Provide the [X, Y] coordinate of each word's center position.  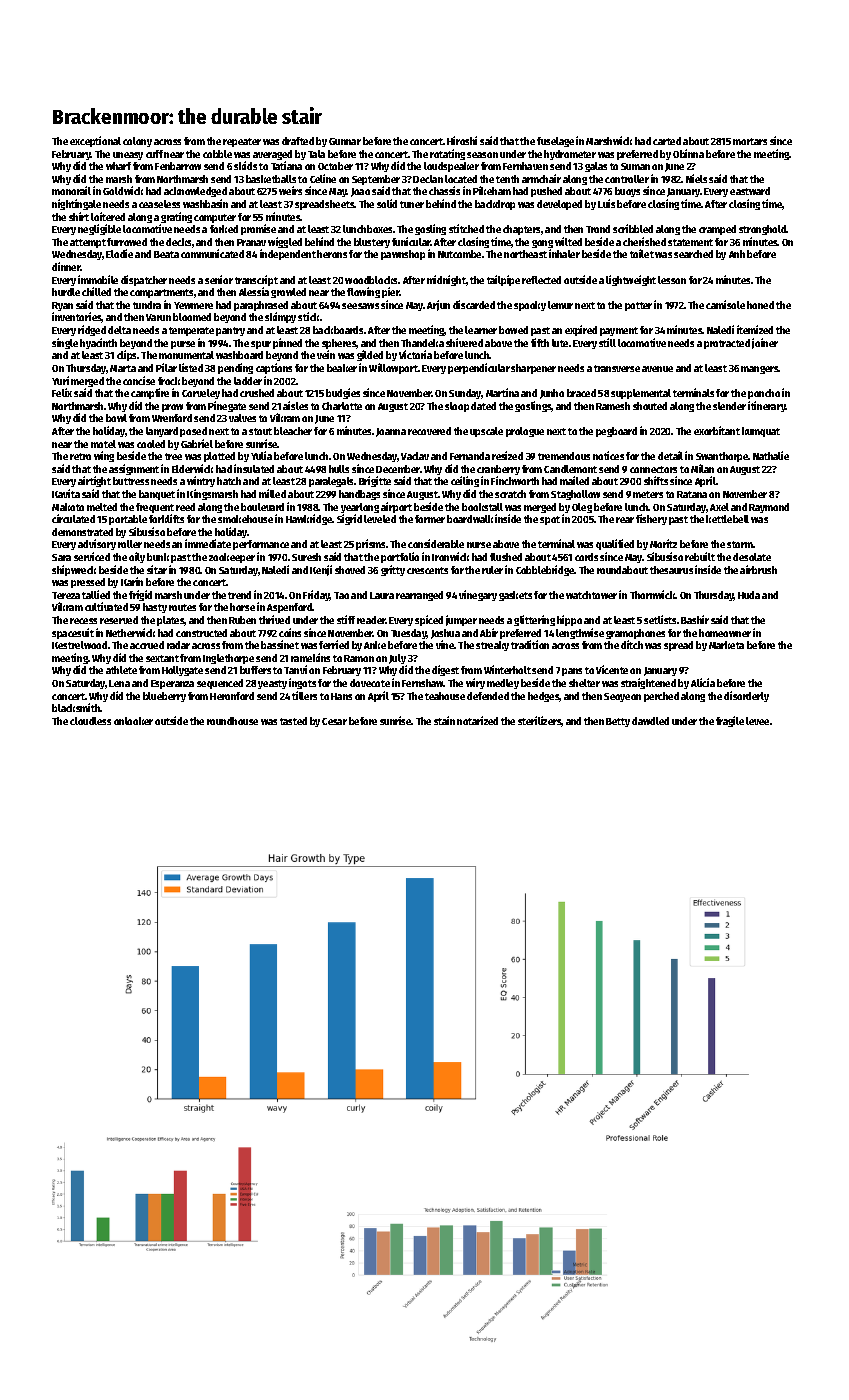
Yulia [261, 455]
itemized [755, 329]
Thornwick [653, 594]
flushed [506, 557]
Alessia [254, 291]
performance [261, 545]
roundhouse [232, 721]
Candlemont [570, 469]
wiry [475, 683]
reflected [541, 280]
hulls [339, 469]
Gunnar [345, 141]
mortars [750, 141]
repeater [242, 142]
